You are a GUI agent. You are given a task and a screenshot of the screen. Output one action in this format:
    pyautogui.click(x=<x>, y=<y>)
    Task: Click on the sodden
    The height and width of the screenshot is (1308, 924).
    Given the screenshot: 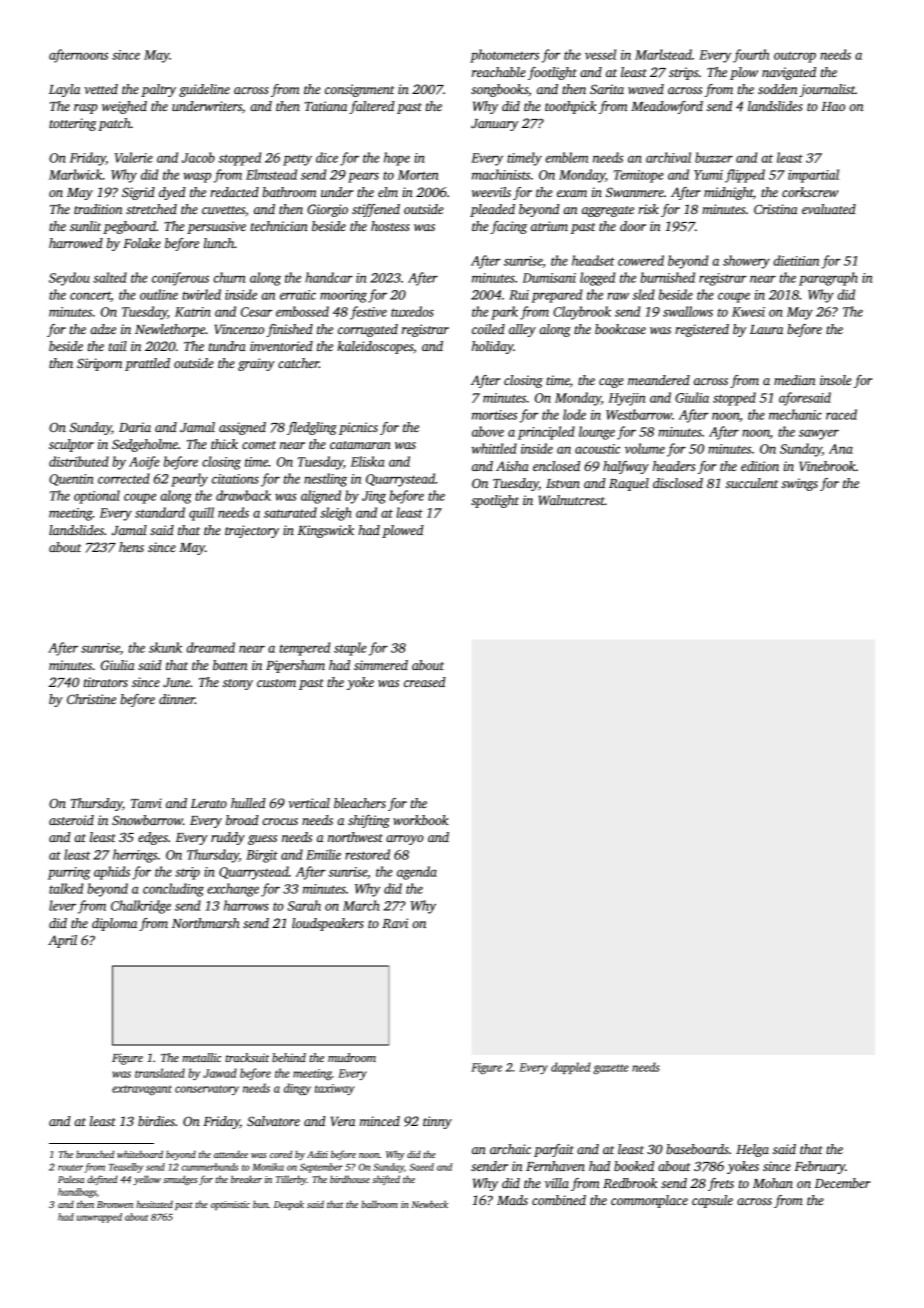 What is the action you would take?
    pyautogui.click(x=777, y=89)
